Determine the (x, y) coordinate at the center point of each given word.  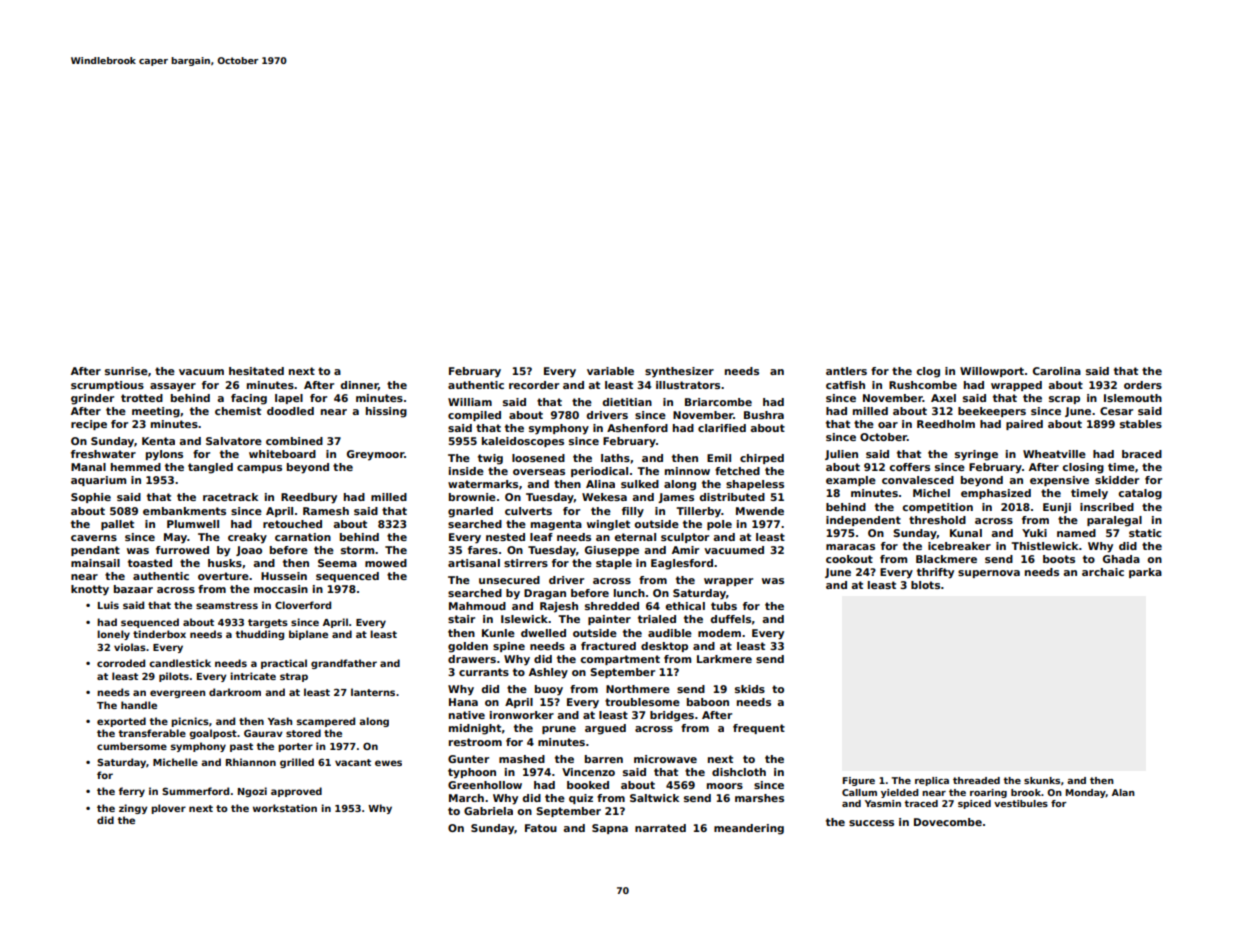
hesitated (256, 371)
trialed (657, 619)
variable (610, 371)
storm (357, 550)
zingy (133, 809)
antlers (846, 371)
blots (925, 585)
